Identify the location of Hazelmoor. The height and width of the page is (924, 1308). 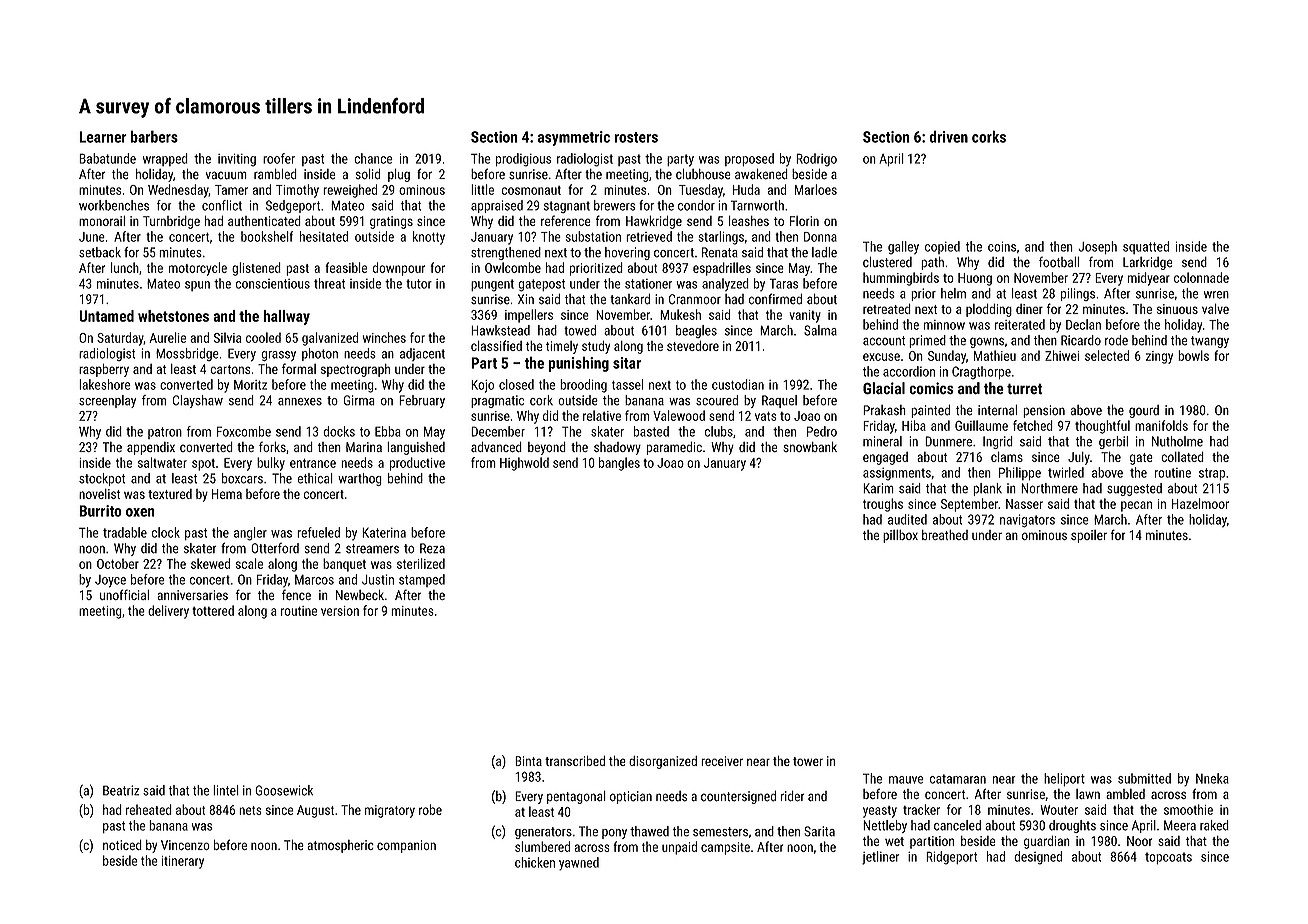
(1200, 503).
